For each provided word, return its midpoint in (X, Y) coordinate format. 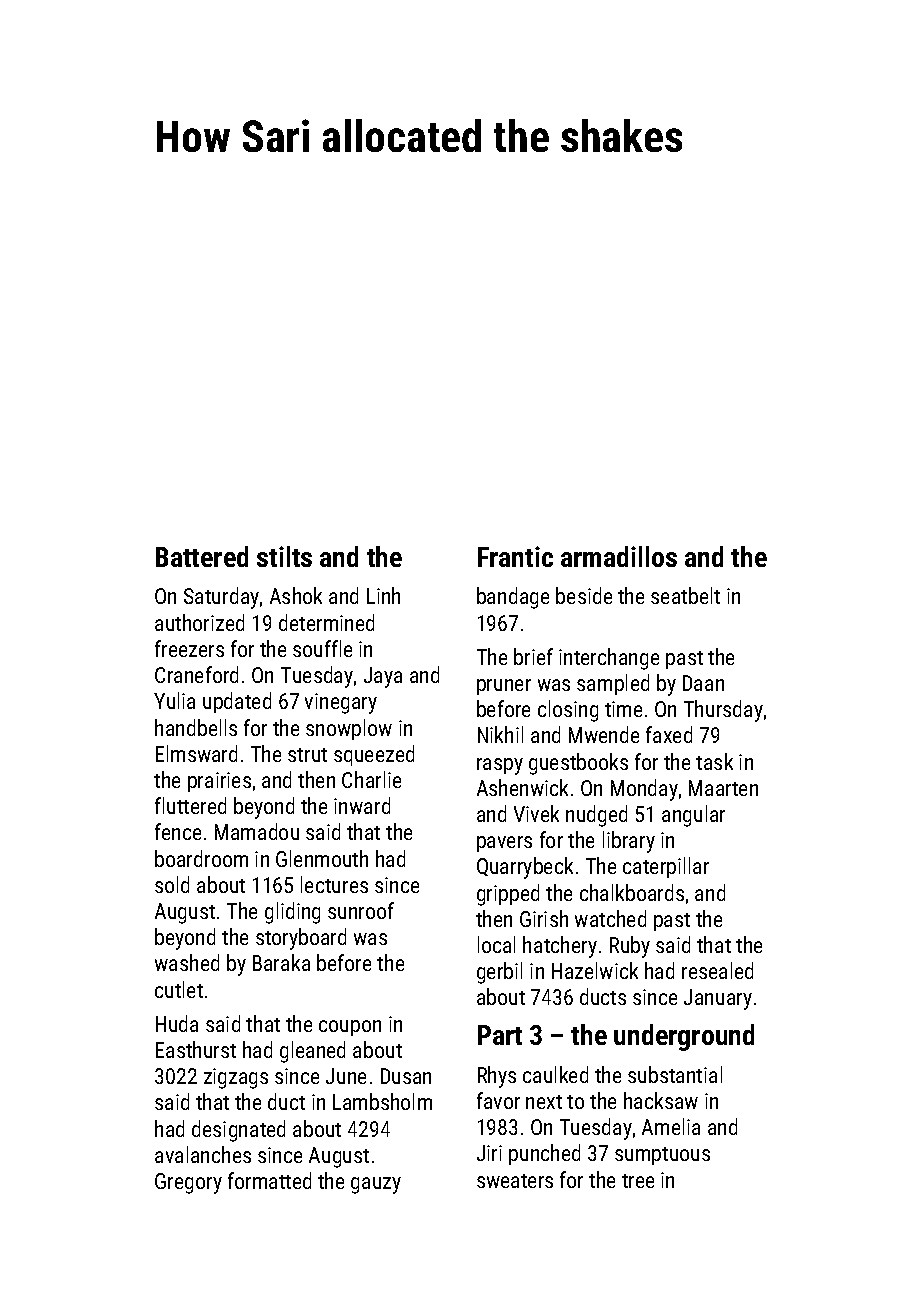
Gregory (188, 1183)
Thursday (723, 711)
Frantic (515, 556)
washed (187, 962)
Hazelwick (595, 970)
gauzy (376, 1185)
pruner (504, 687)
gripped (508, 895)
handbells (196, 727)
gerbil (499, 973)
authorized (199, 622)
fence (178, 831)
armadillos (619, 556)
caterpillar (666, 867)
